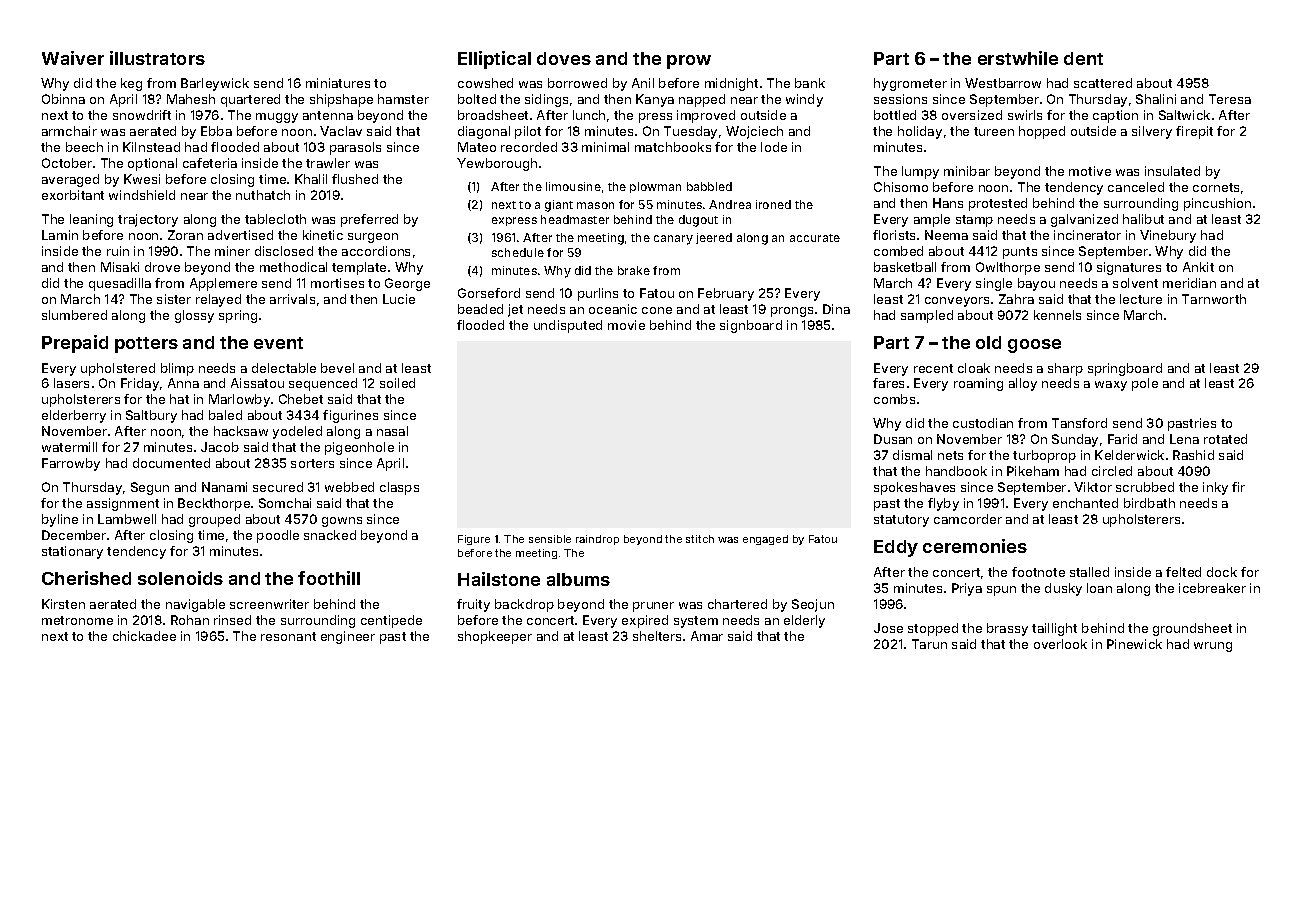 This screenshot has height=924, width=1308. Describe the element at coordinates (376, 251) in the screenshot. I see `accordions` at that location.
